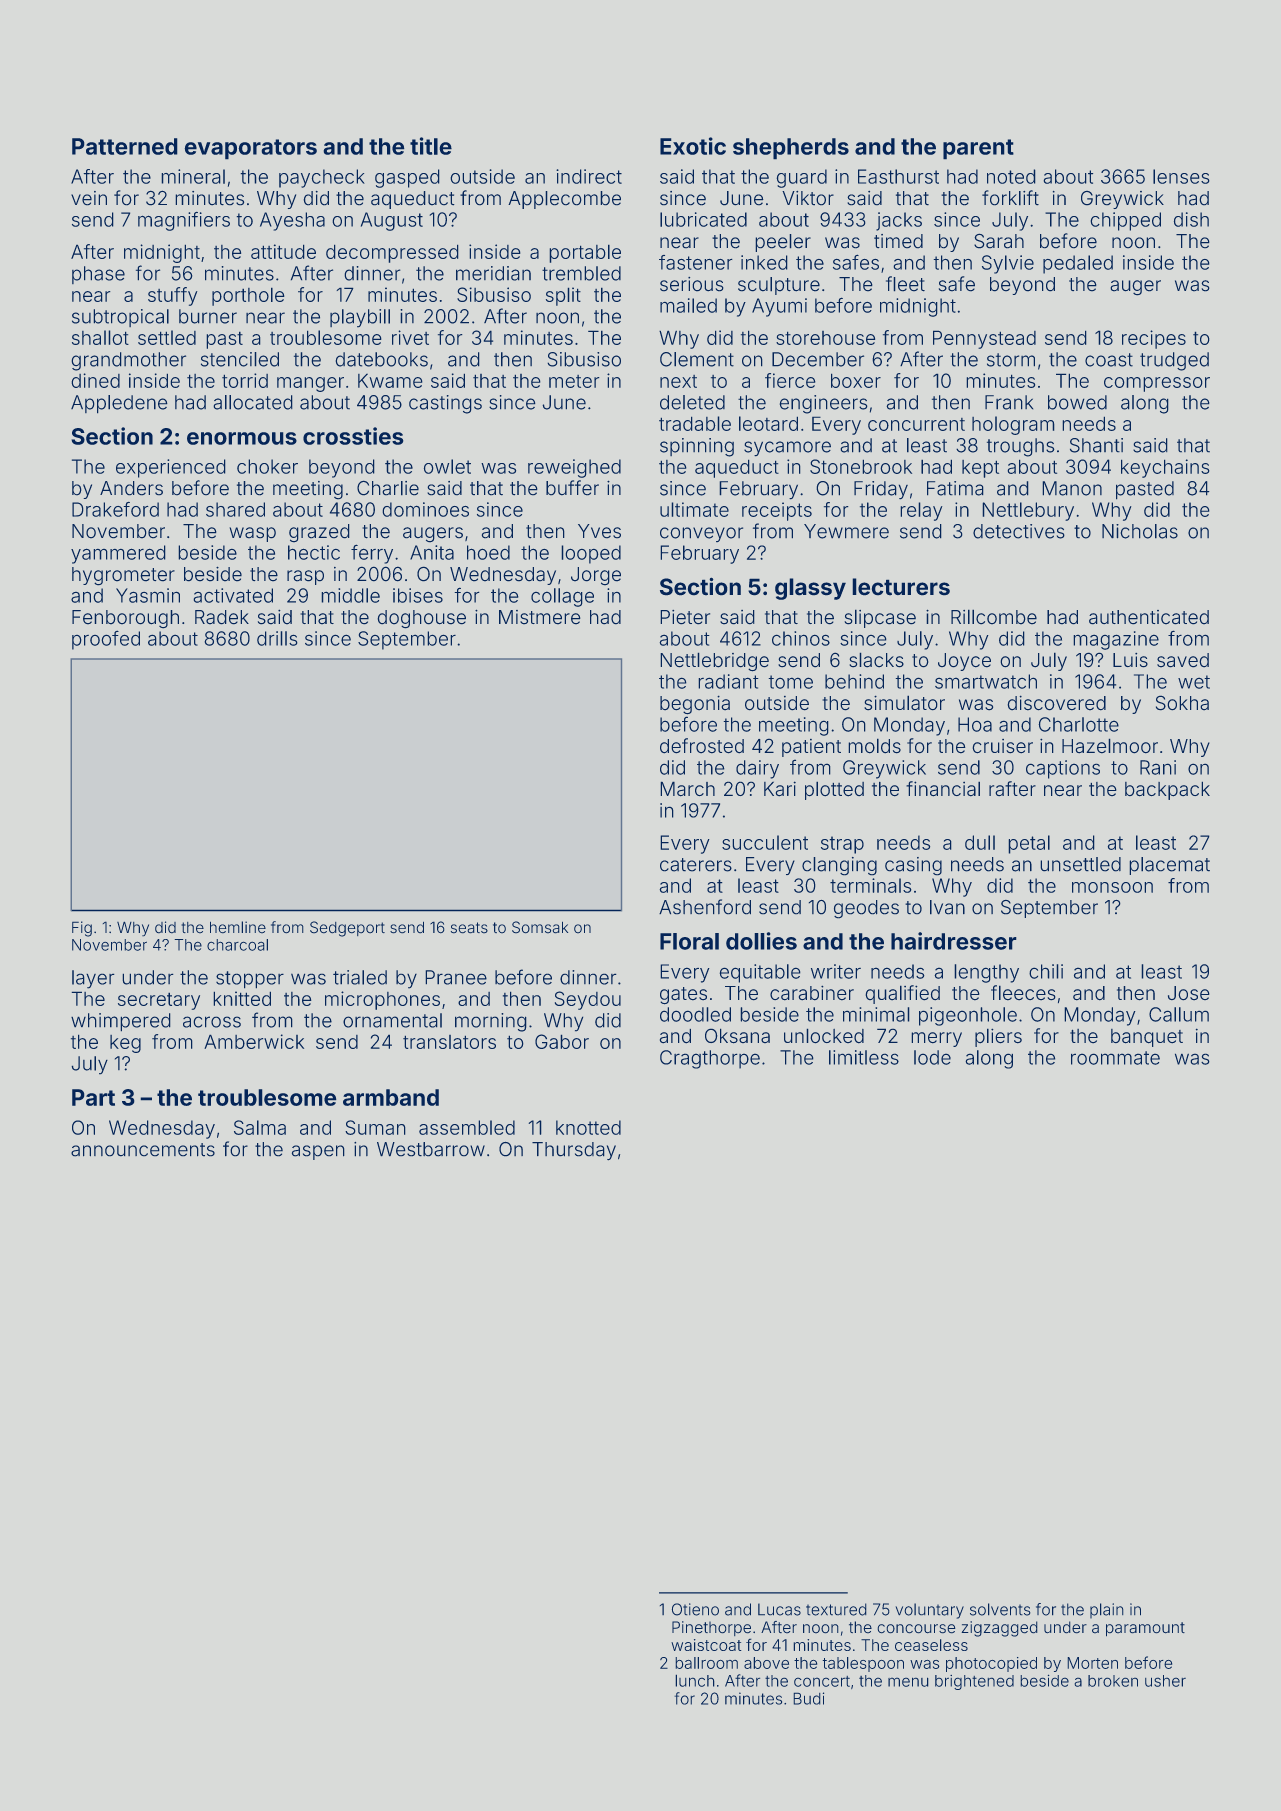 The height and width of the document is (1811, 1281). Describe the element at coordinates (1191, 219) in the document. I see `dish` at that location.
